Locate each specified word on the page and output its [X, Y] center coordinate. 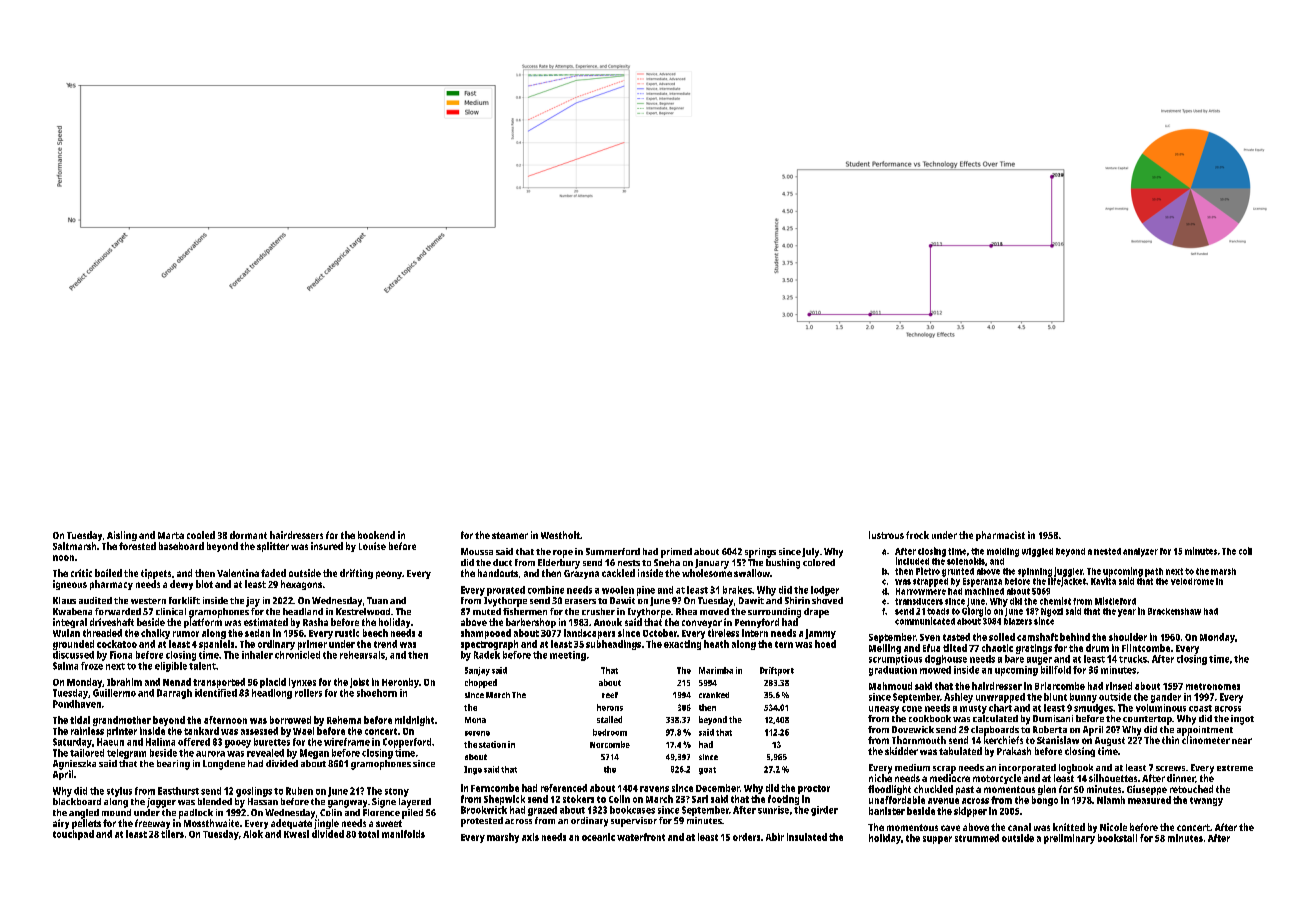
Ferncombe [495, 788]
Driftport [777, 671]
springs [760, 553]
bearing [173, 765]
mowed [935, 670]
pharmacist [1000, 536]
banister [887, 811]
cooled [201, 535]
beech [375, 633]
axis [530, 837]
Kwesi [296, 834]
